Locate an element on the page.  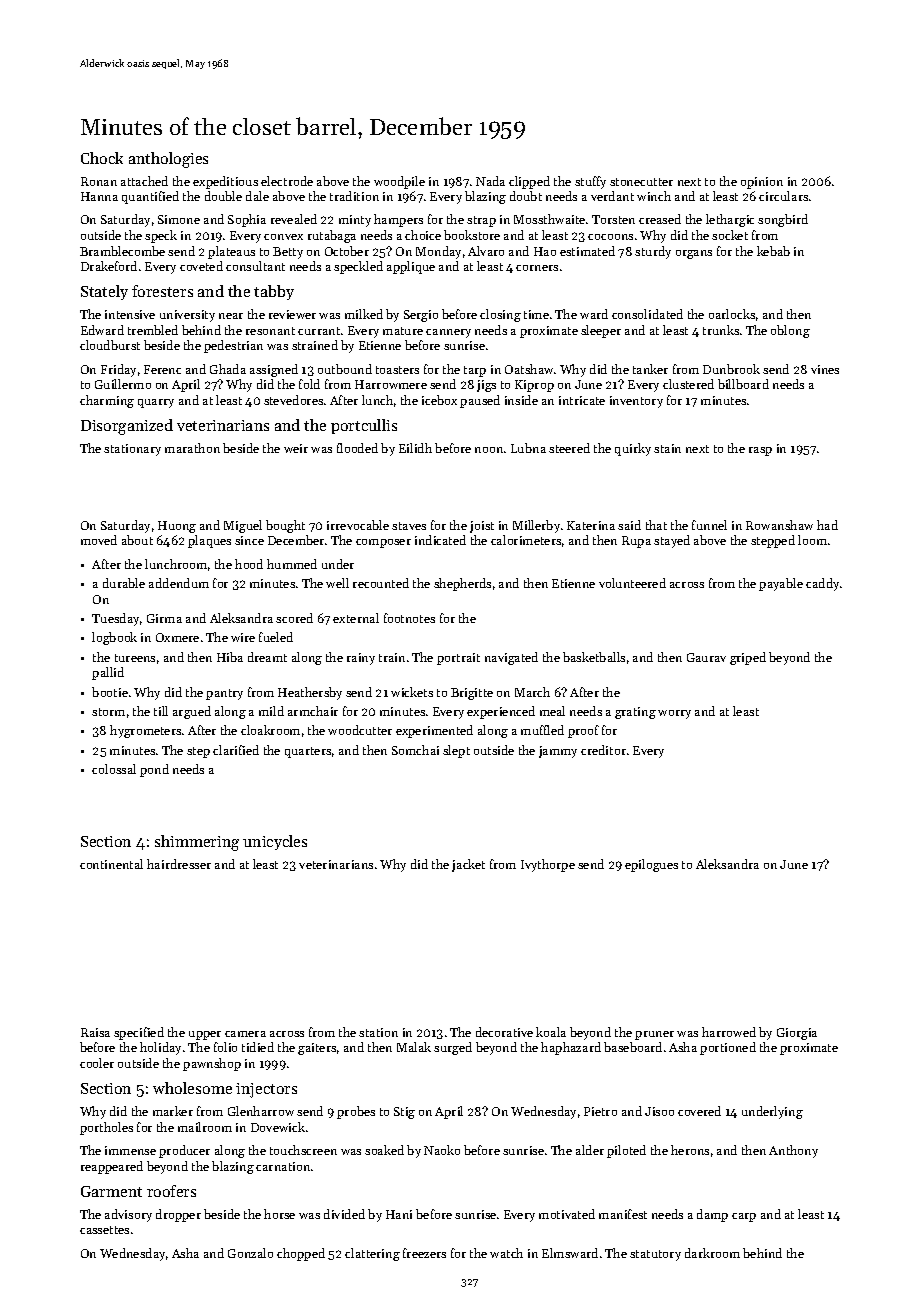
cassettes is located at coordinates (104, 1230).
